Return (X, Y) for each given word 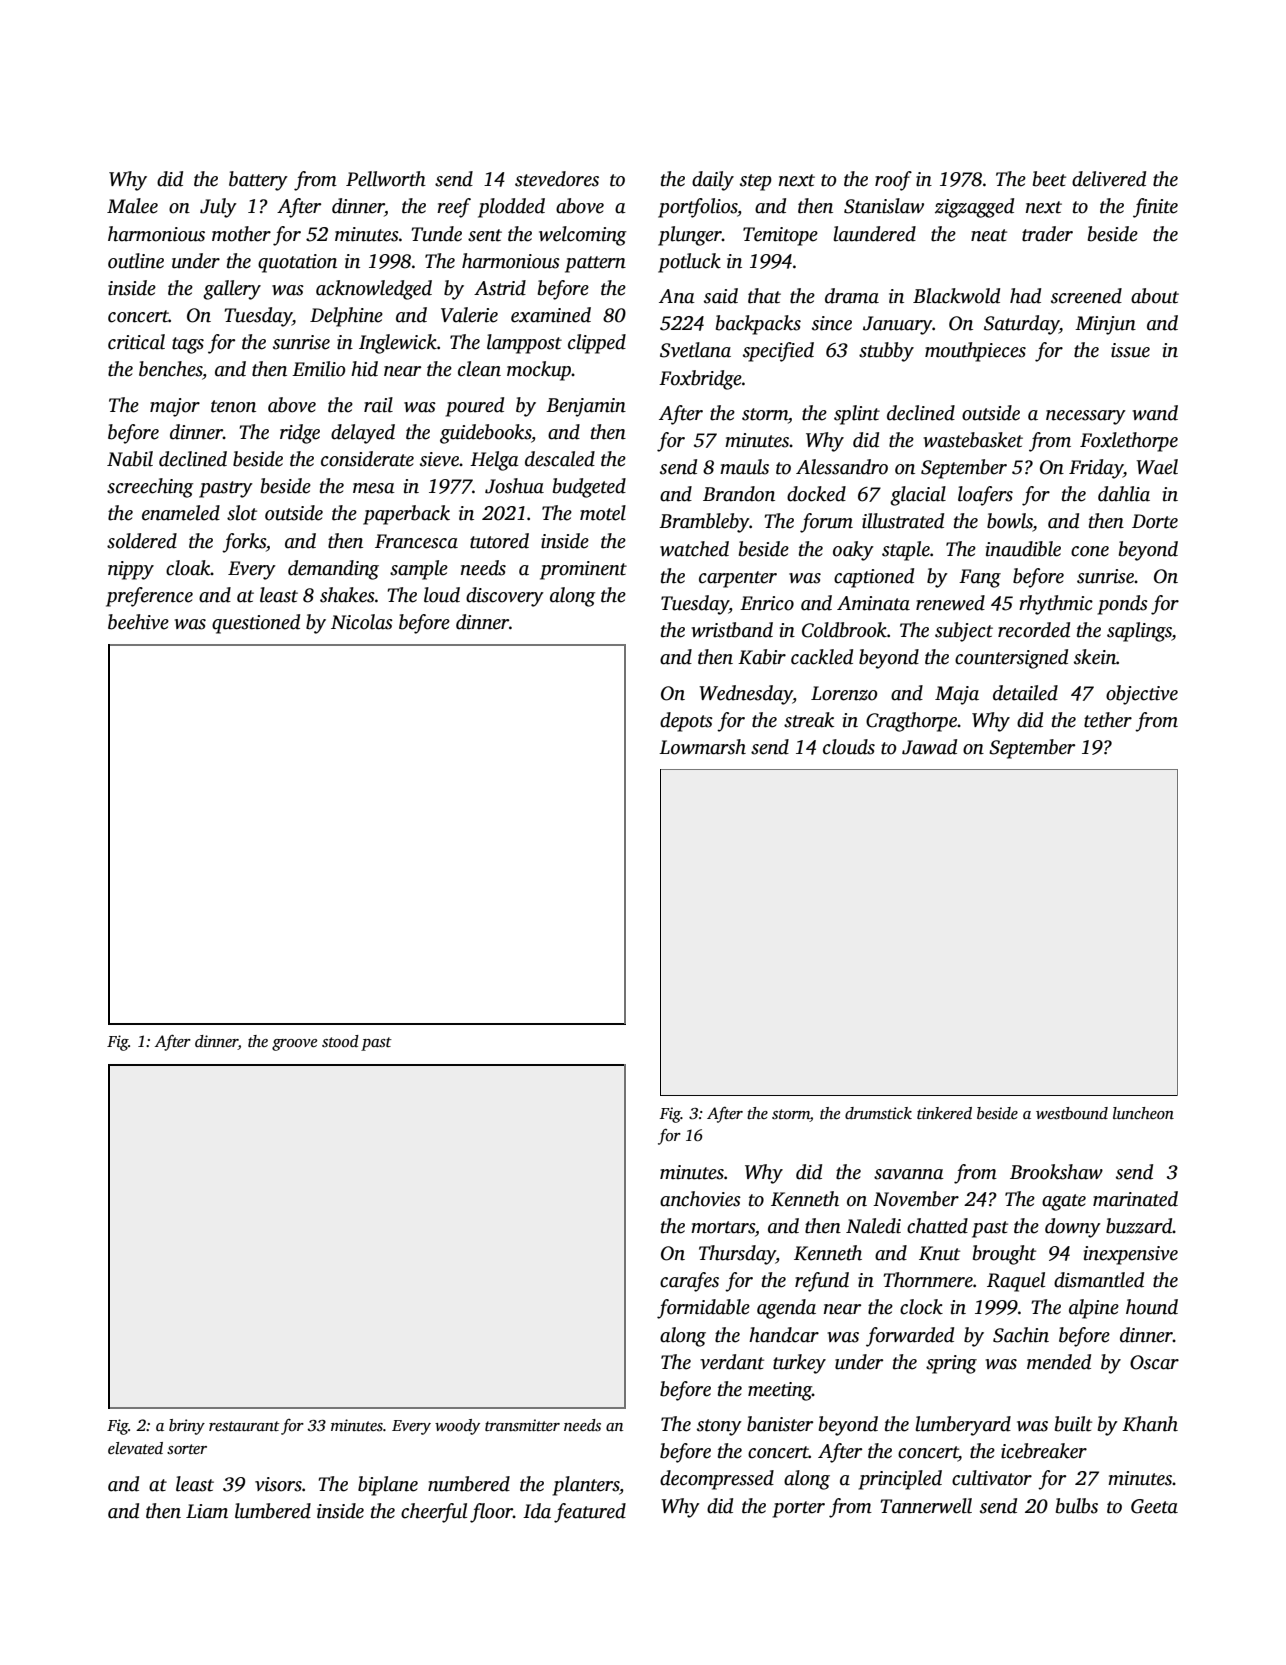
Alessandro (842, 467)
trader (1047, 234)
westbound (1072, 1113)
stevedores (557, 179)
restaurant (244, 1426)
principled (900, 1480)
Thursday (737, 1255)
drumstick (878, 1113)
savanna (909, 1174)
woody (457, 1427)
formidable (703, 1309)
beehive (138, 622)
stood (340, 1041)
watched (694, 549)
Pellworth (386, 179)
